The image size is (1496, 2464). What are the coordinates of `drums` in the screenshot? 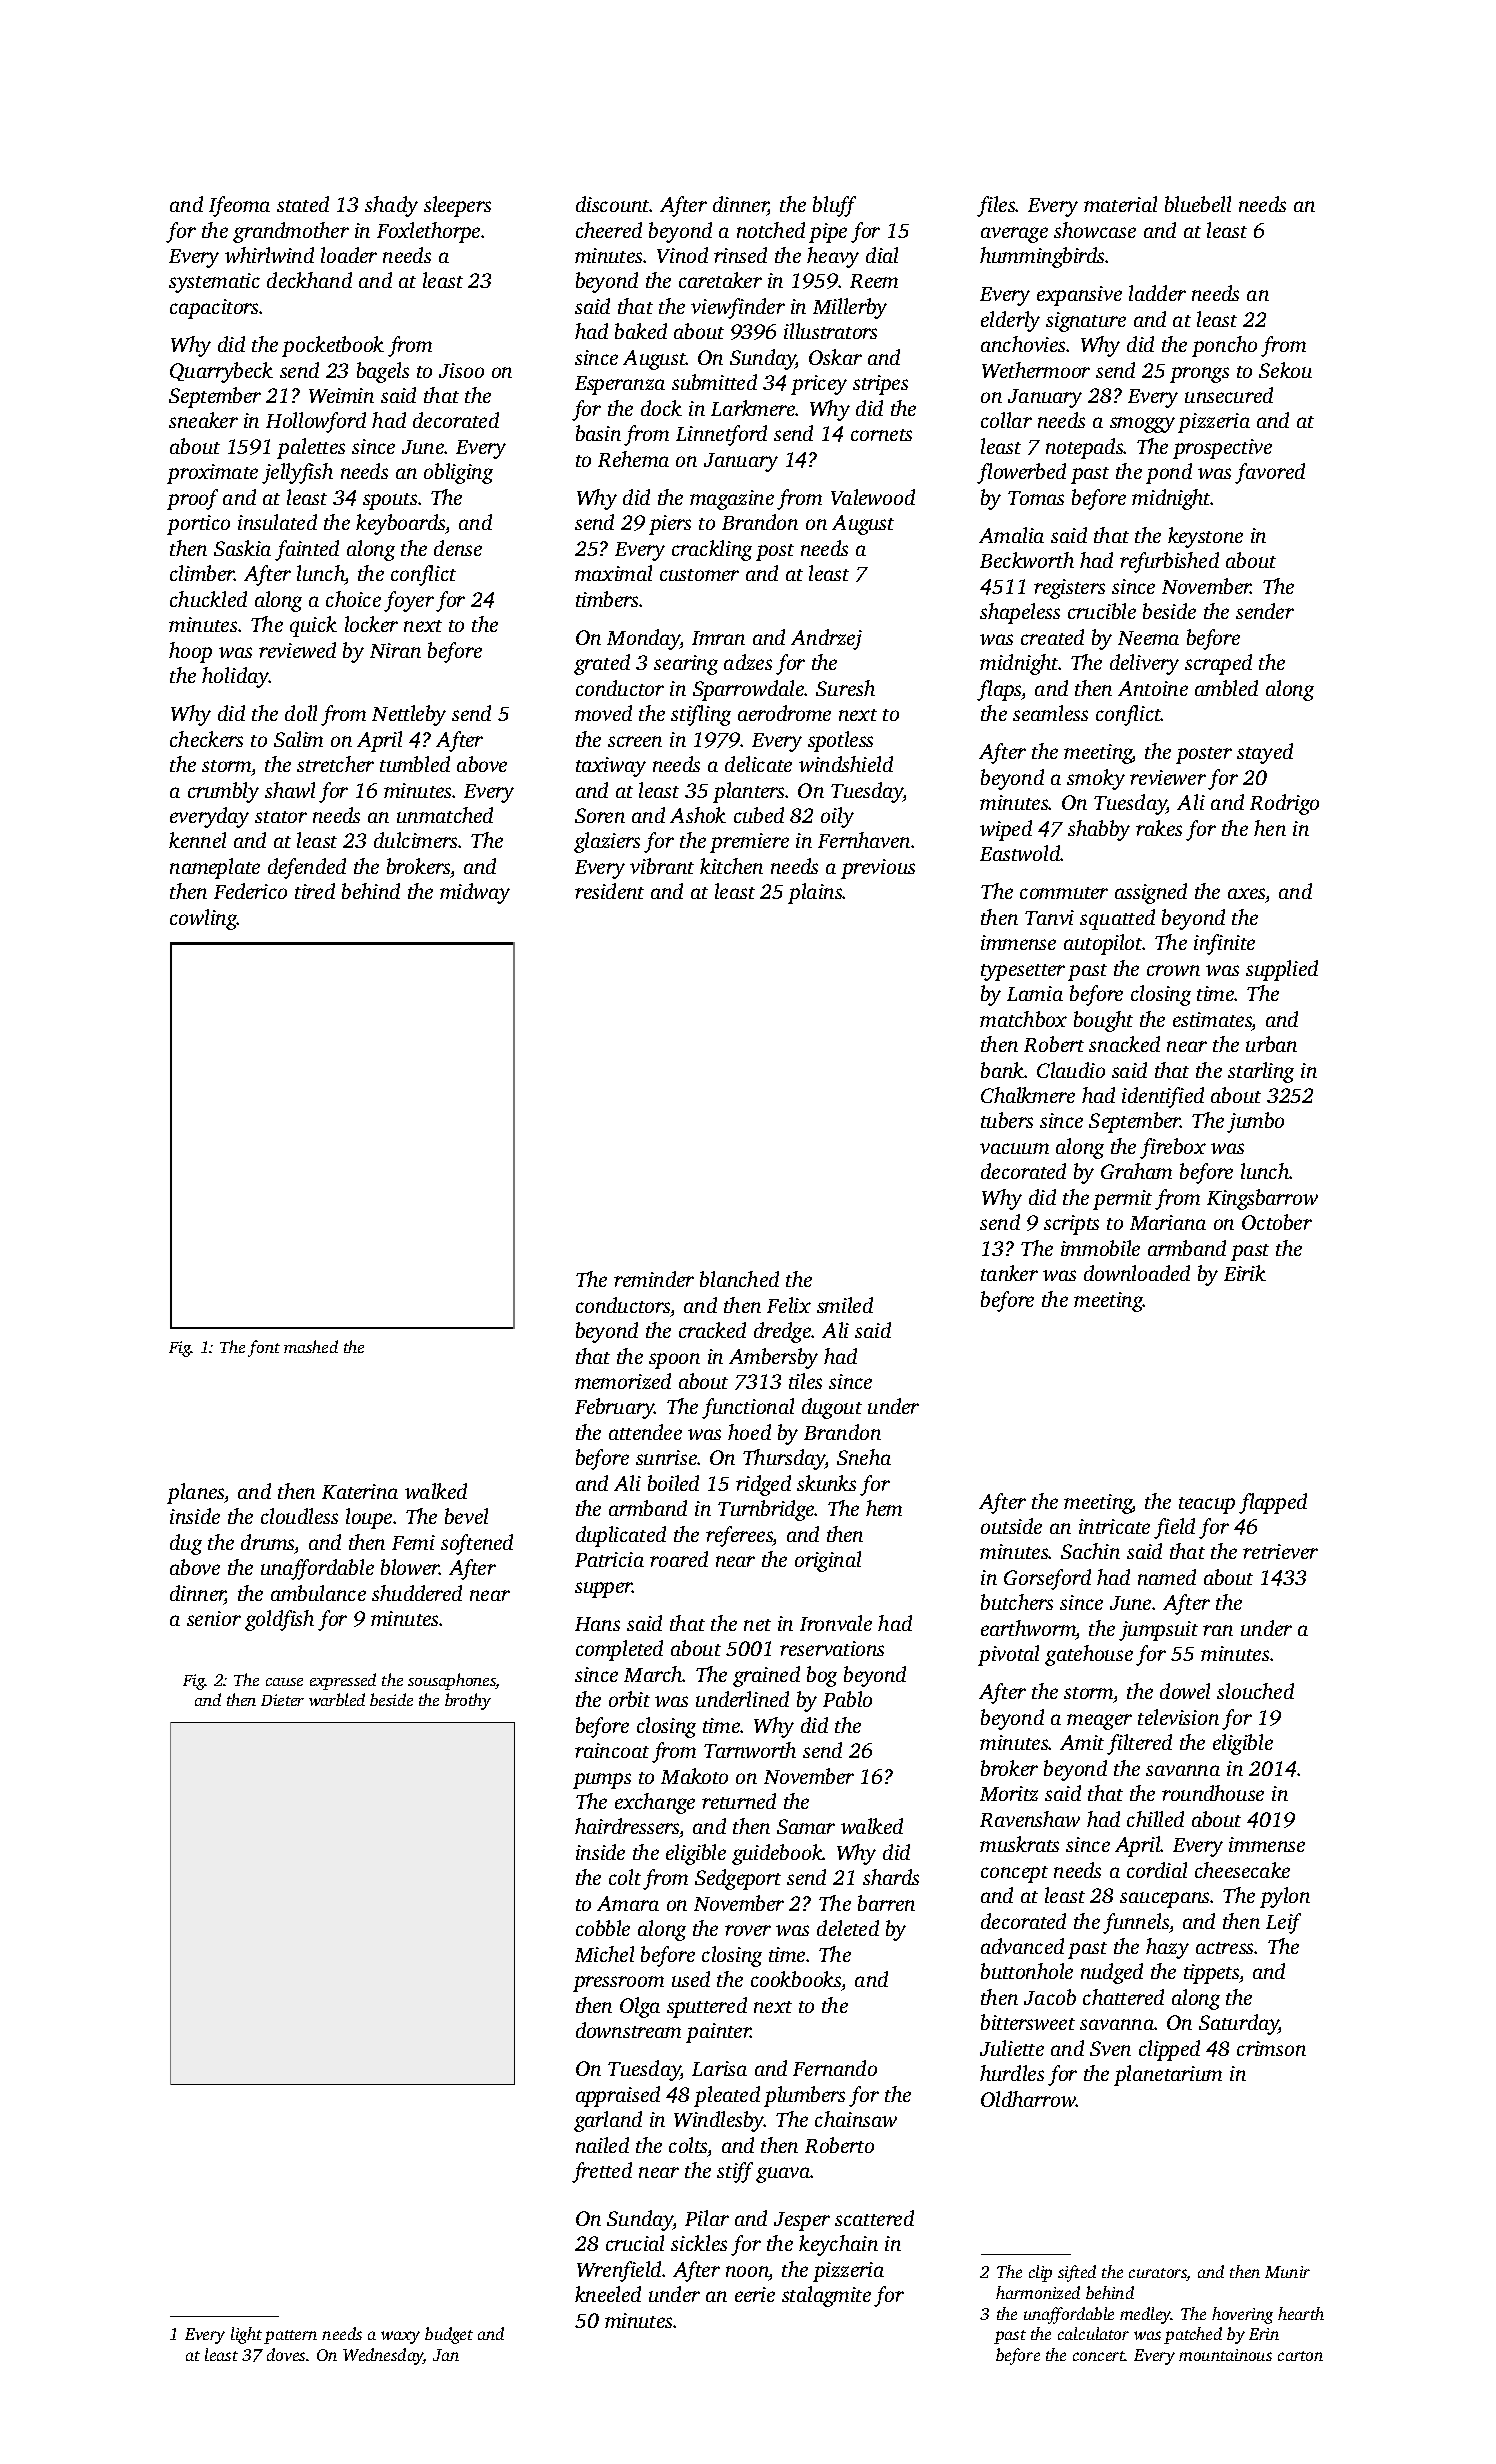 It's located at (267, 1542).
